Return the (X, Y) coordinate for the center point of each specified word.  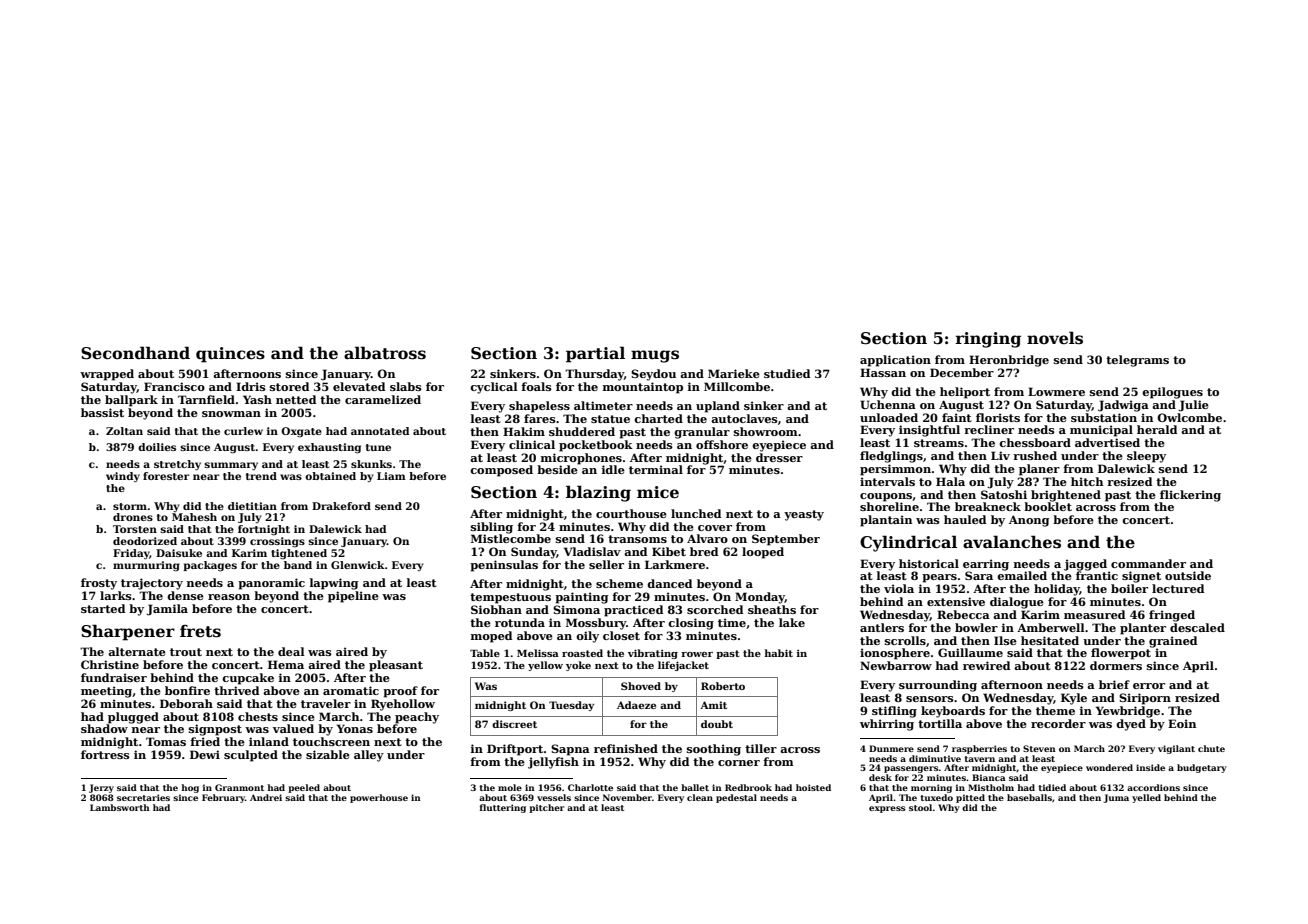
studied (787, 373)
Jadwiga (1123, 406)
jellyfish (553, 763)
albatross (385, 353)
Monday (760, 598)
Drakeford (341, 506)
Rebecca (963, 614)
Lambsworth (120, 807)
